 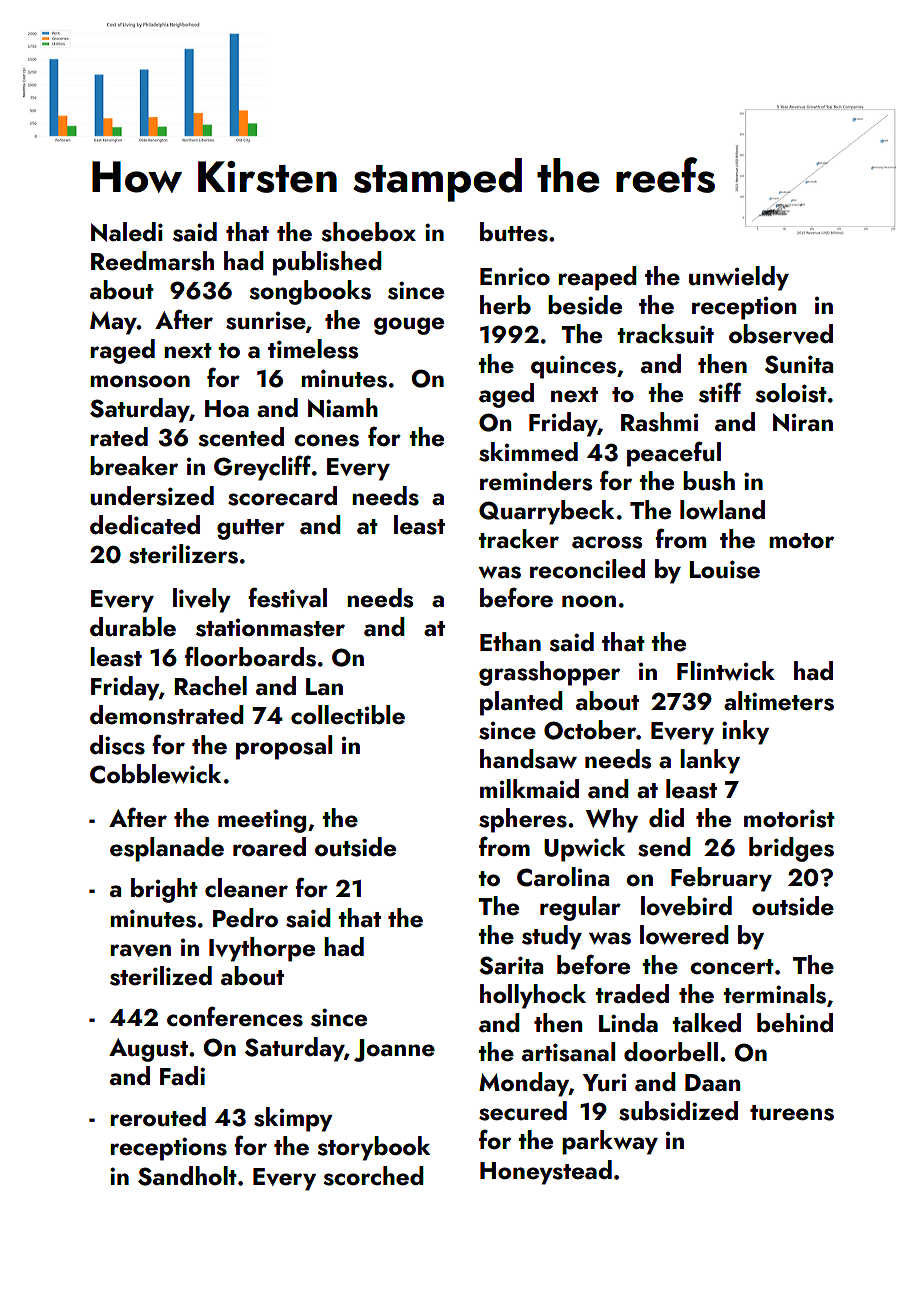 I want to click on scorched, so click(x=373, y=1176).
